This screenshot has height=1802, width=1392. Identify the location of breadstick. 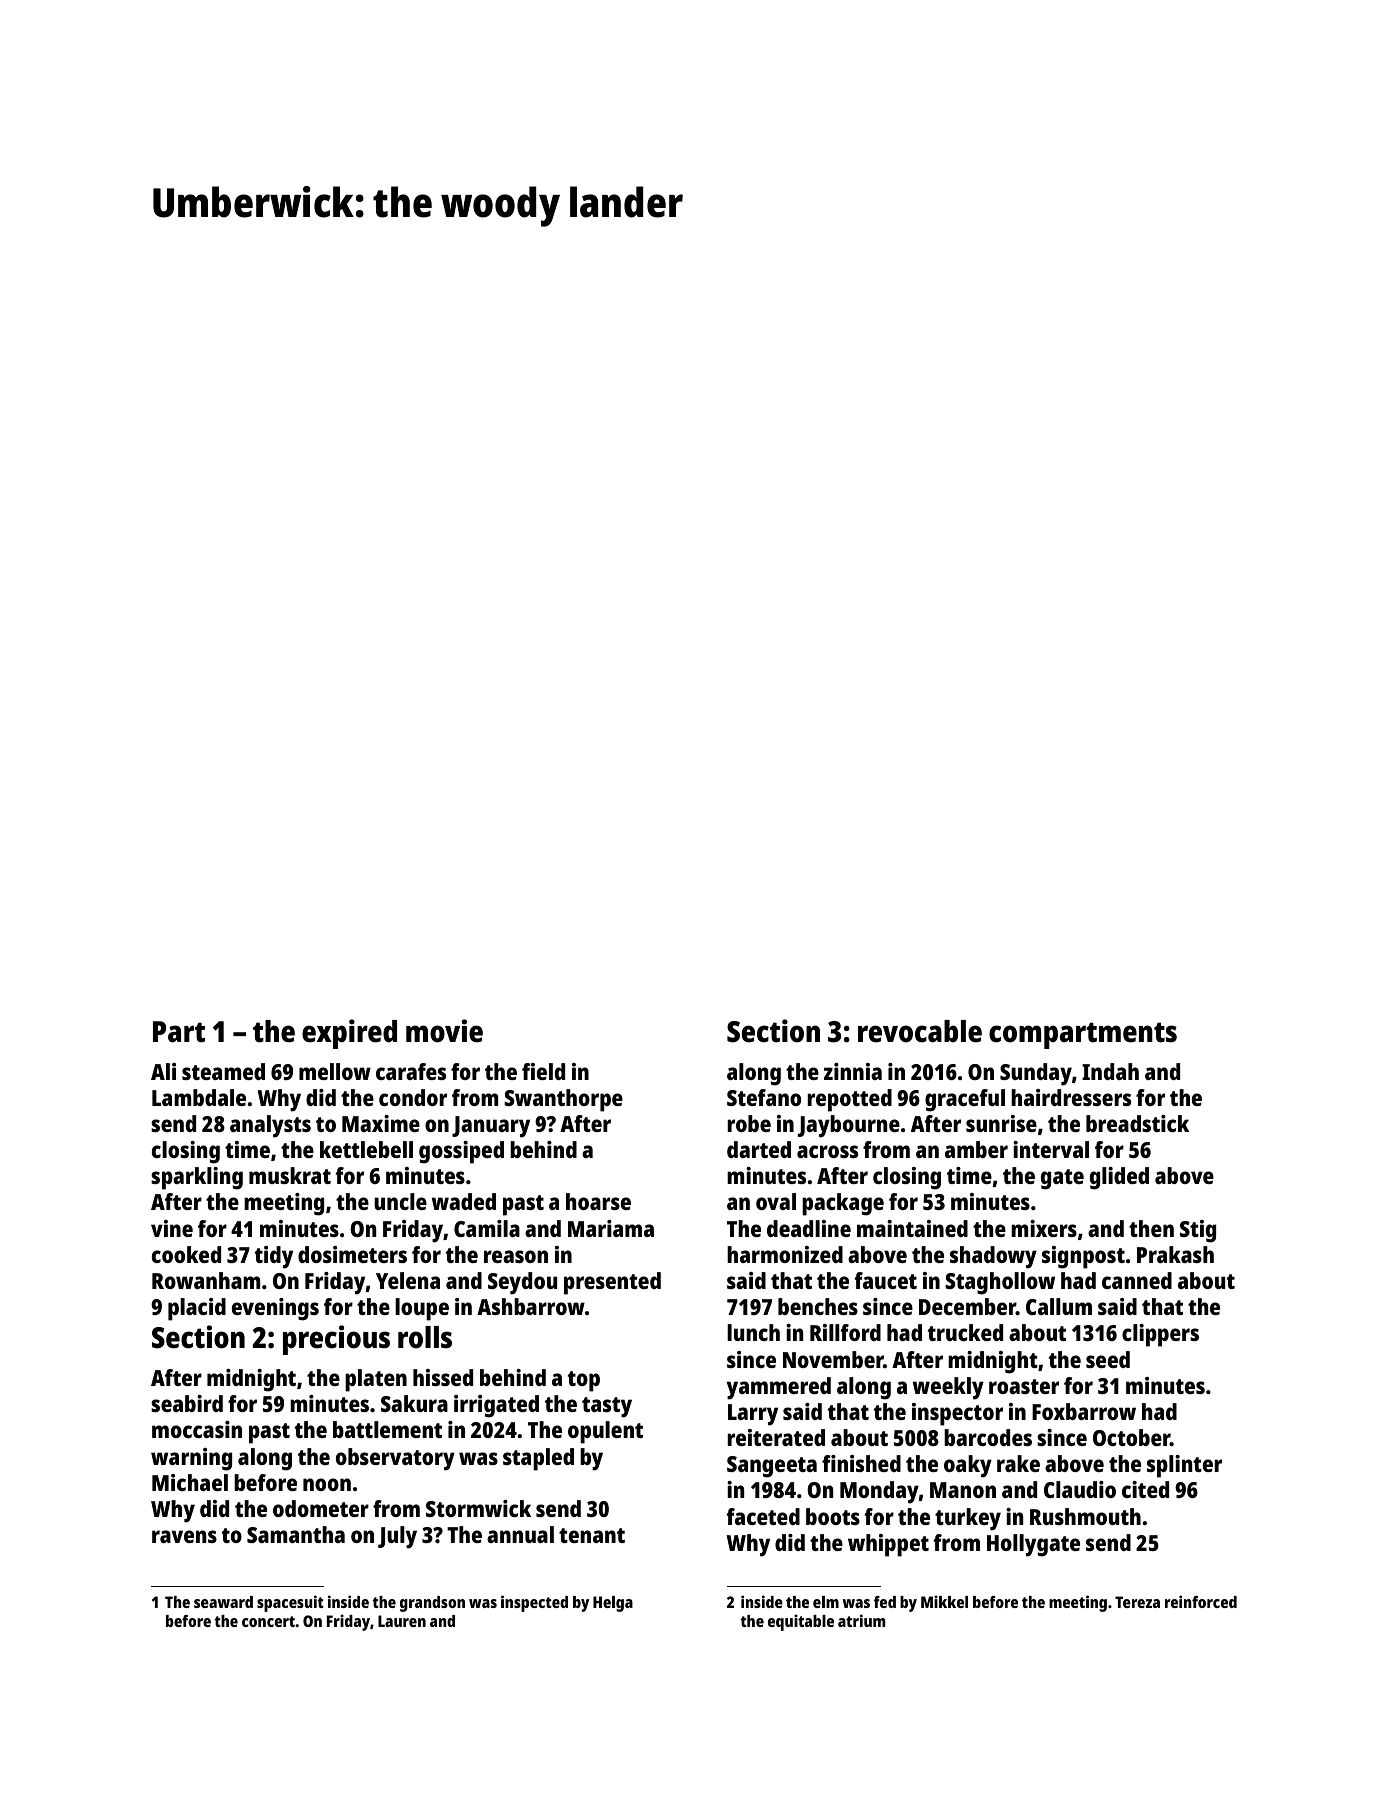
(1137, 1123).
